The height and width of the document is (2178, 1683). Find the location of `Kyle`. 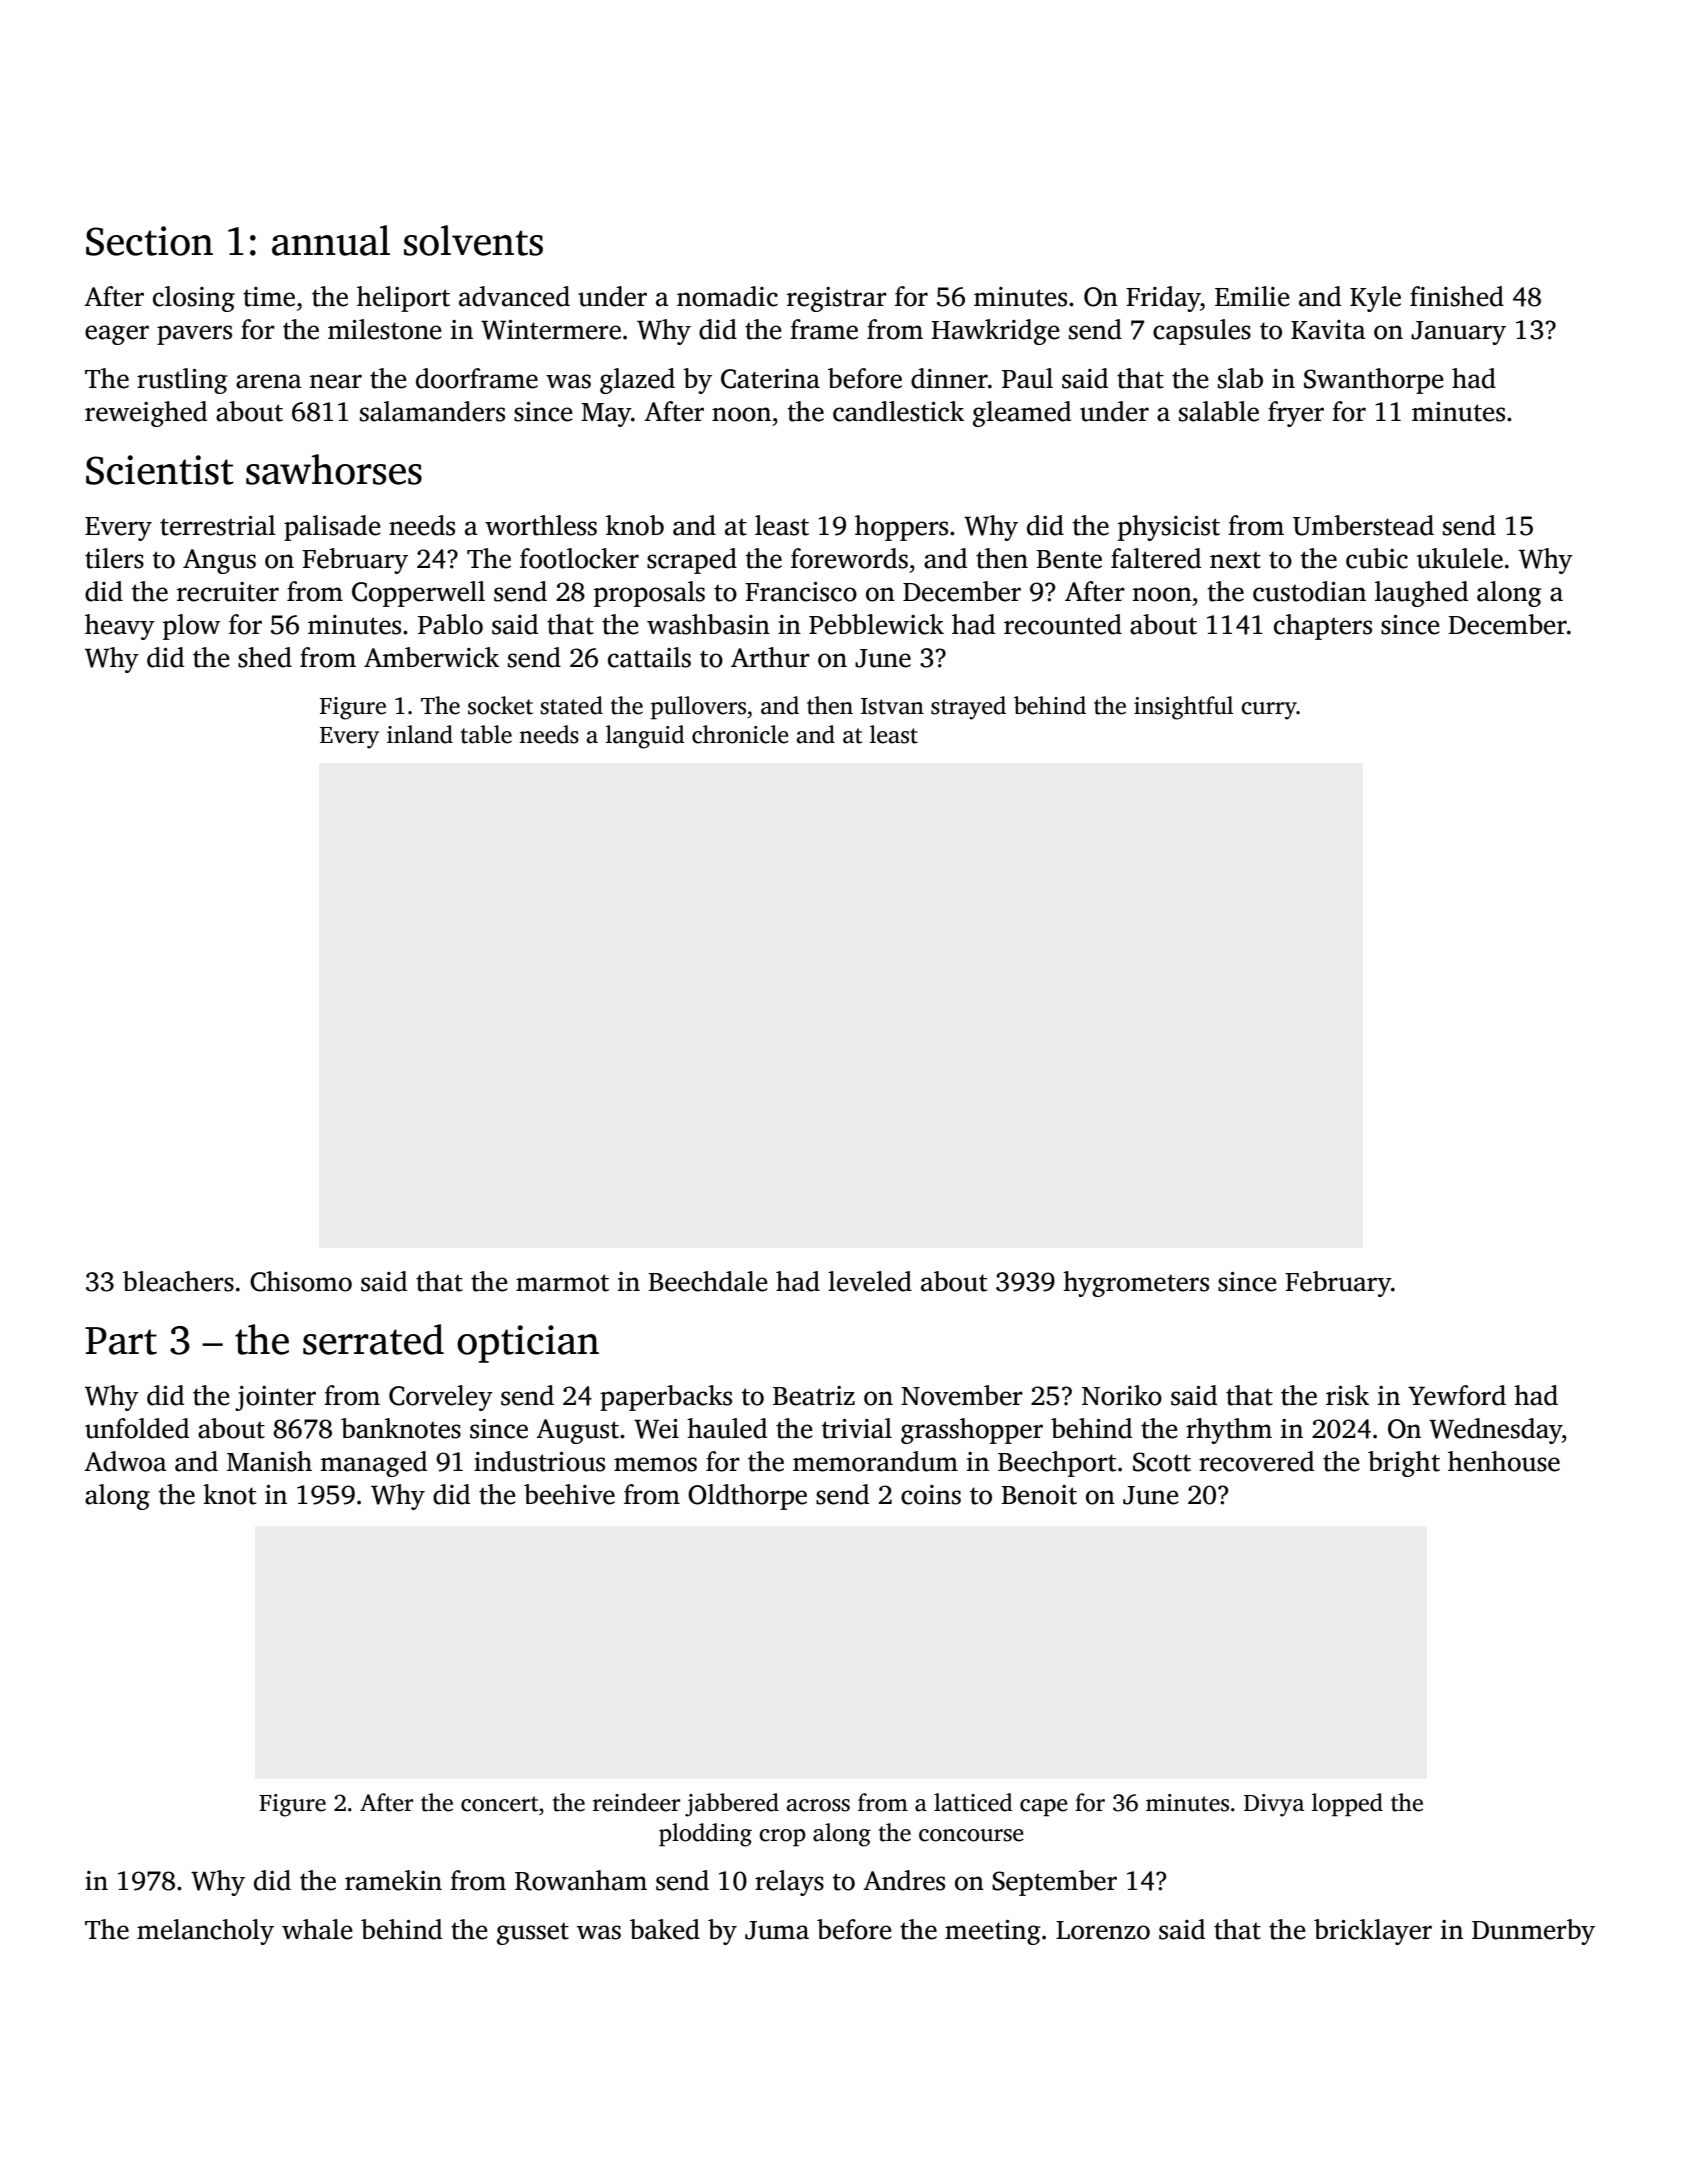

Kyle is located at coordinates (1375, 299).
